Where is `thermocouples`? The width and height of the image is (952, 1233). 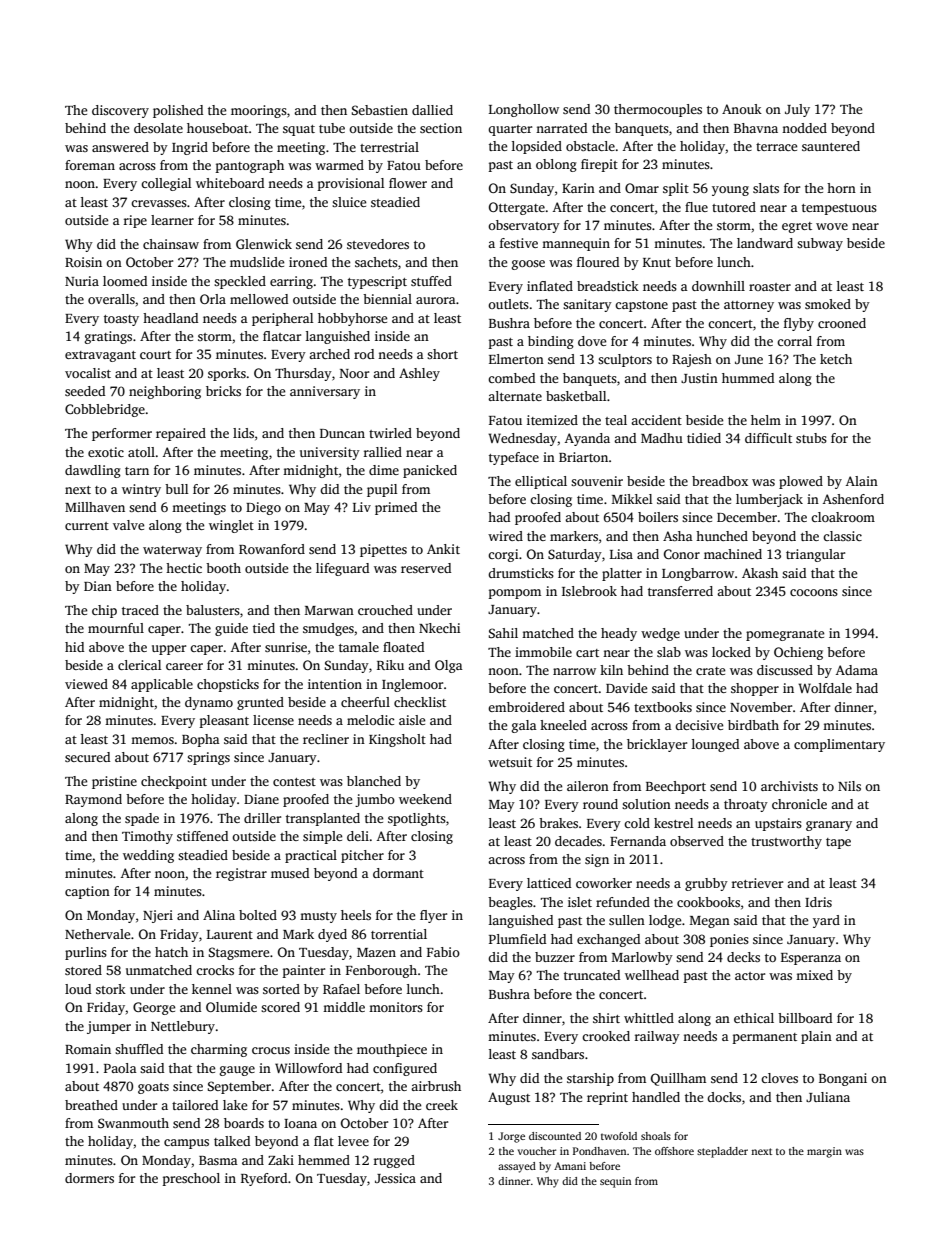
thermocouples is located at coordinates (658, 110).
